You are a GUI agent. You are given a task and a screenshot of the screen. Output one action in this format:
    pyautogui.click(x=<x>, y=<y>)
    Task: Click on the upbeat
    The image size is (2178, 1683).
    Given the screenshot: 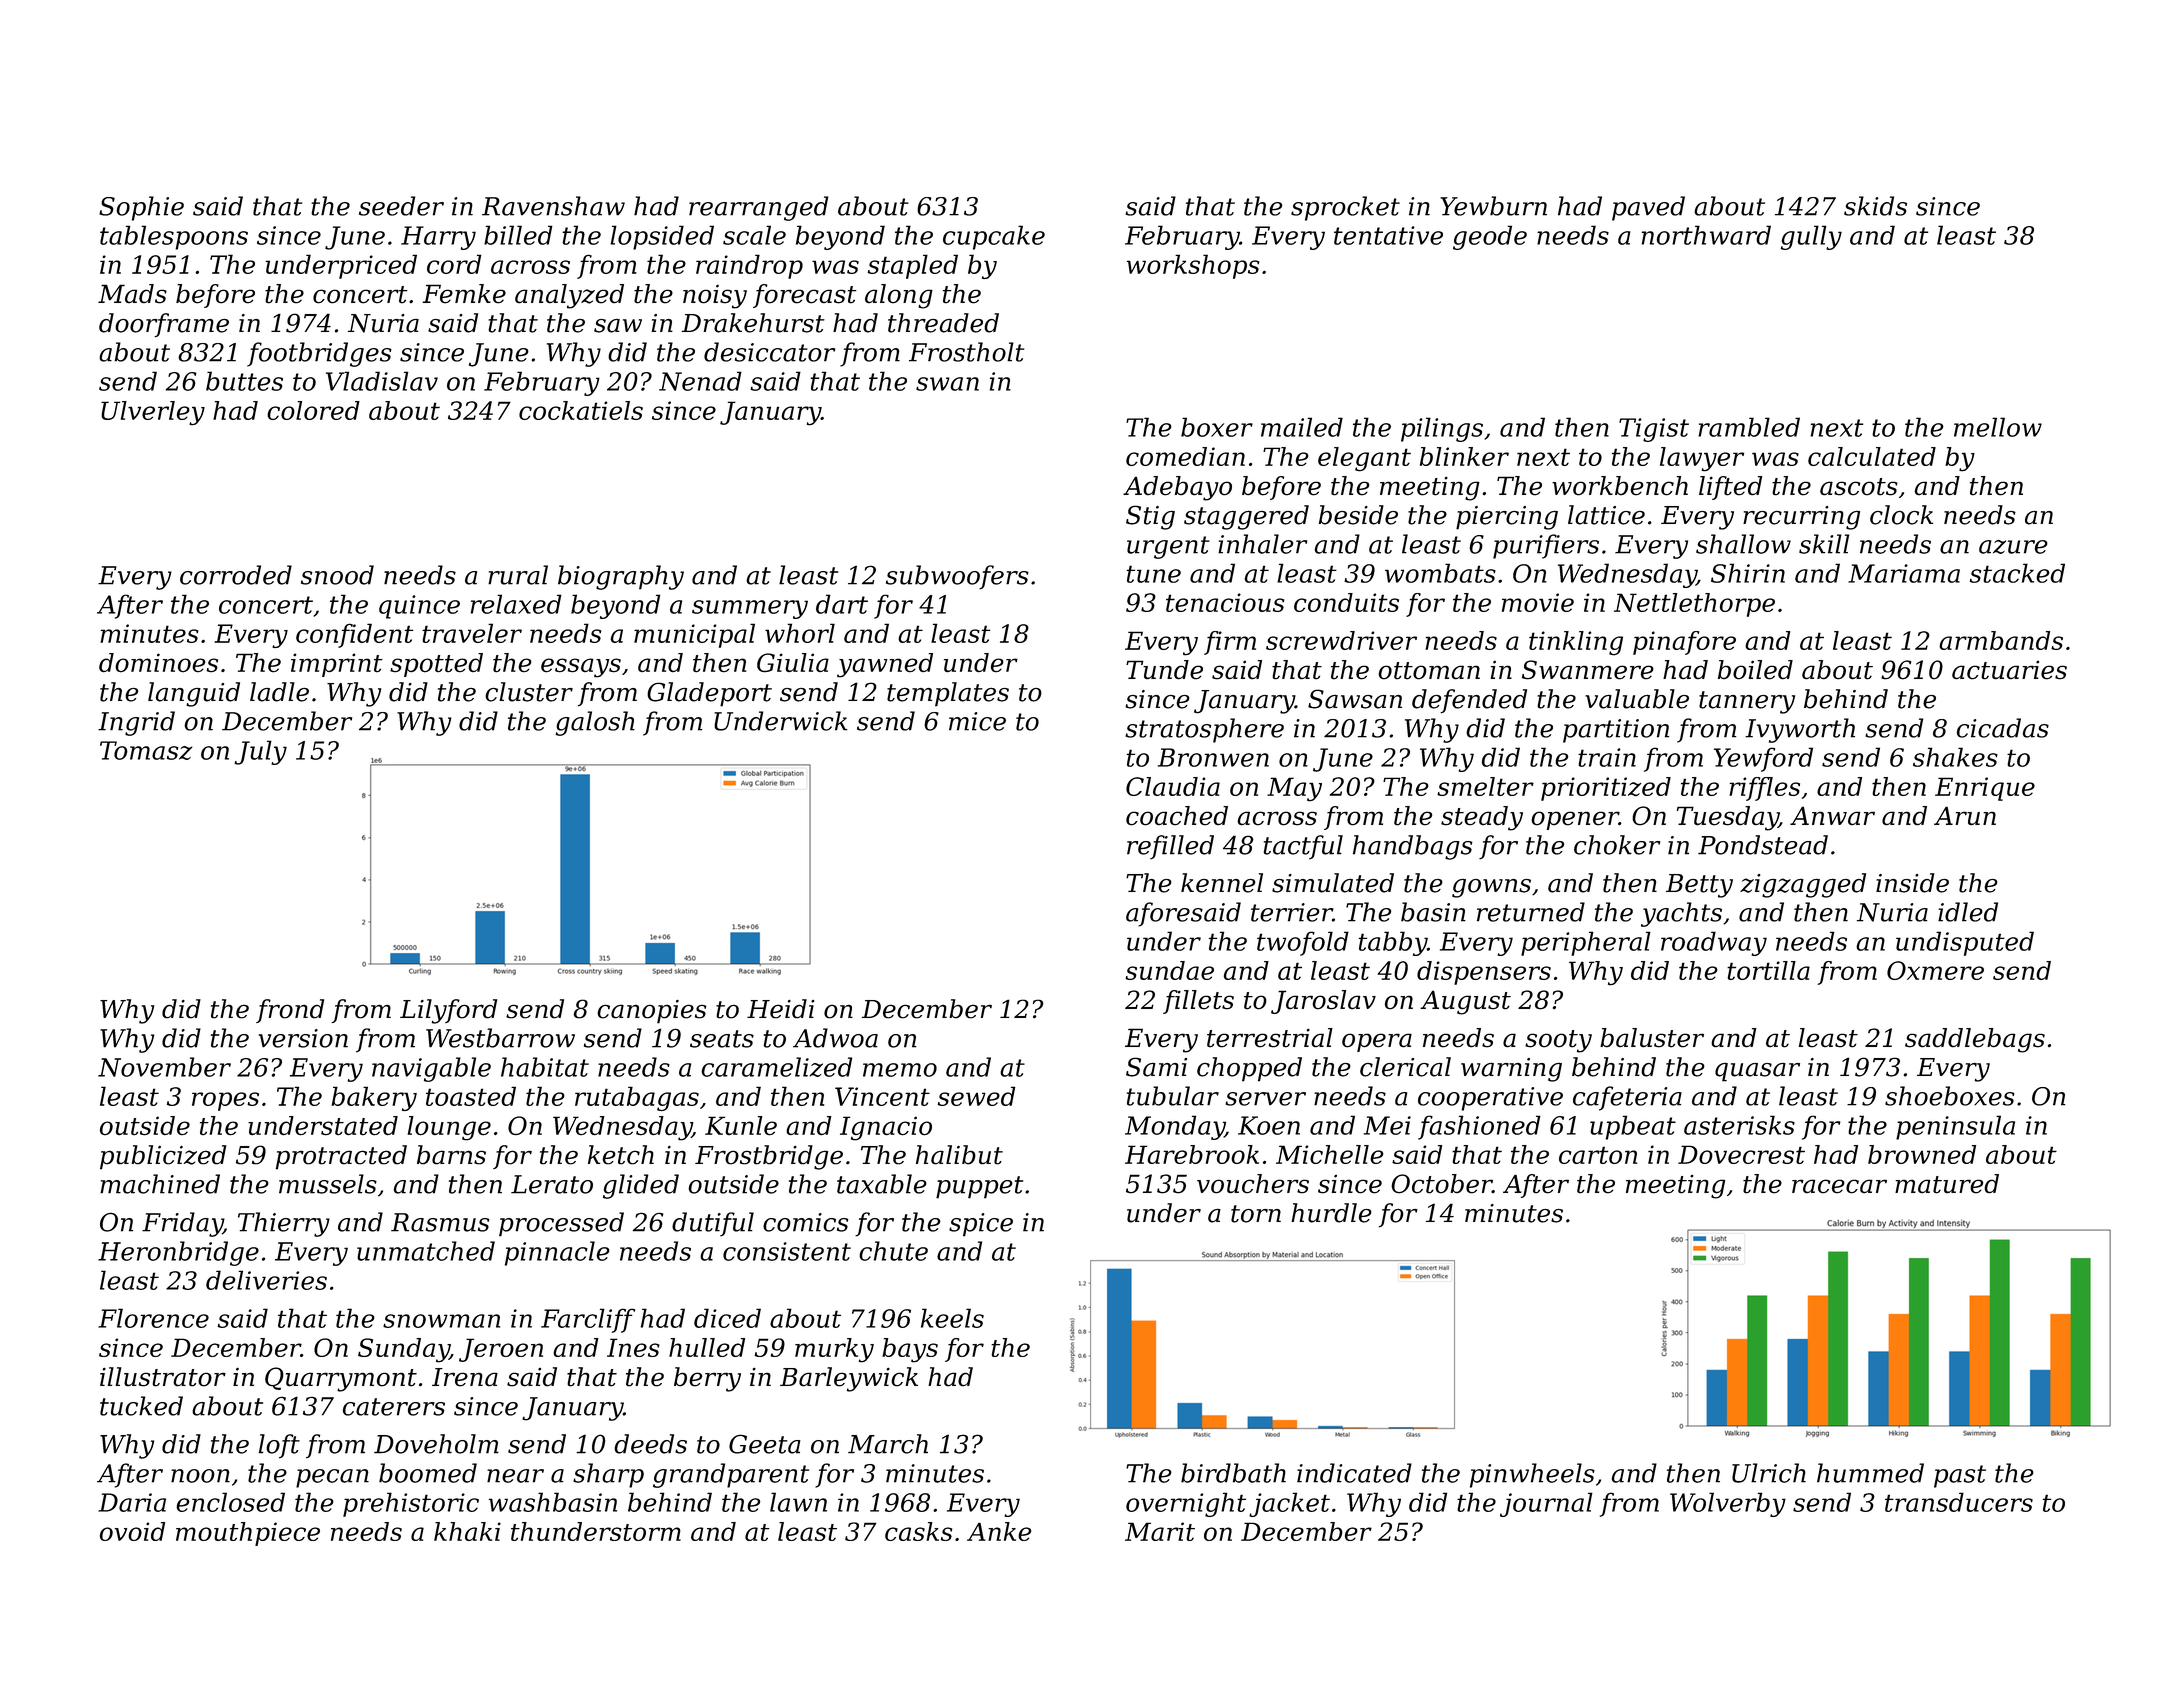 What is the action you would take?
    pyautogui.click(x=1633, y=1127)
